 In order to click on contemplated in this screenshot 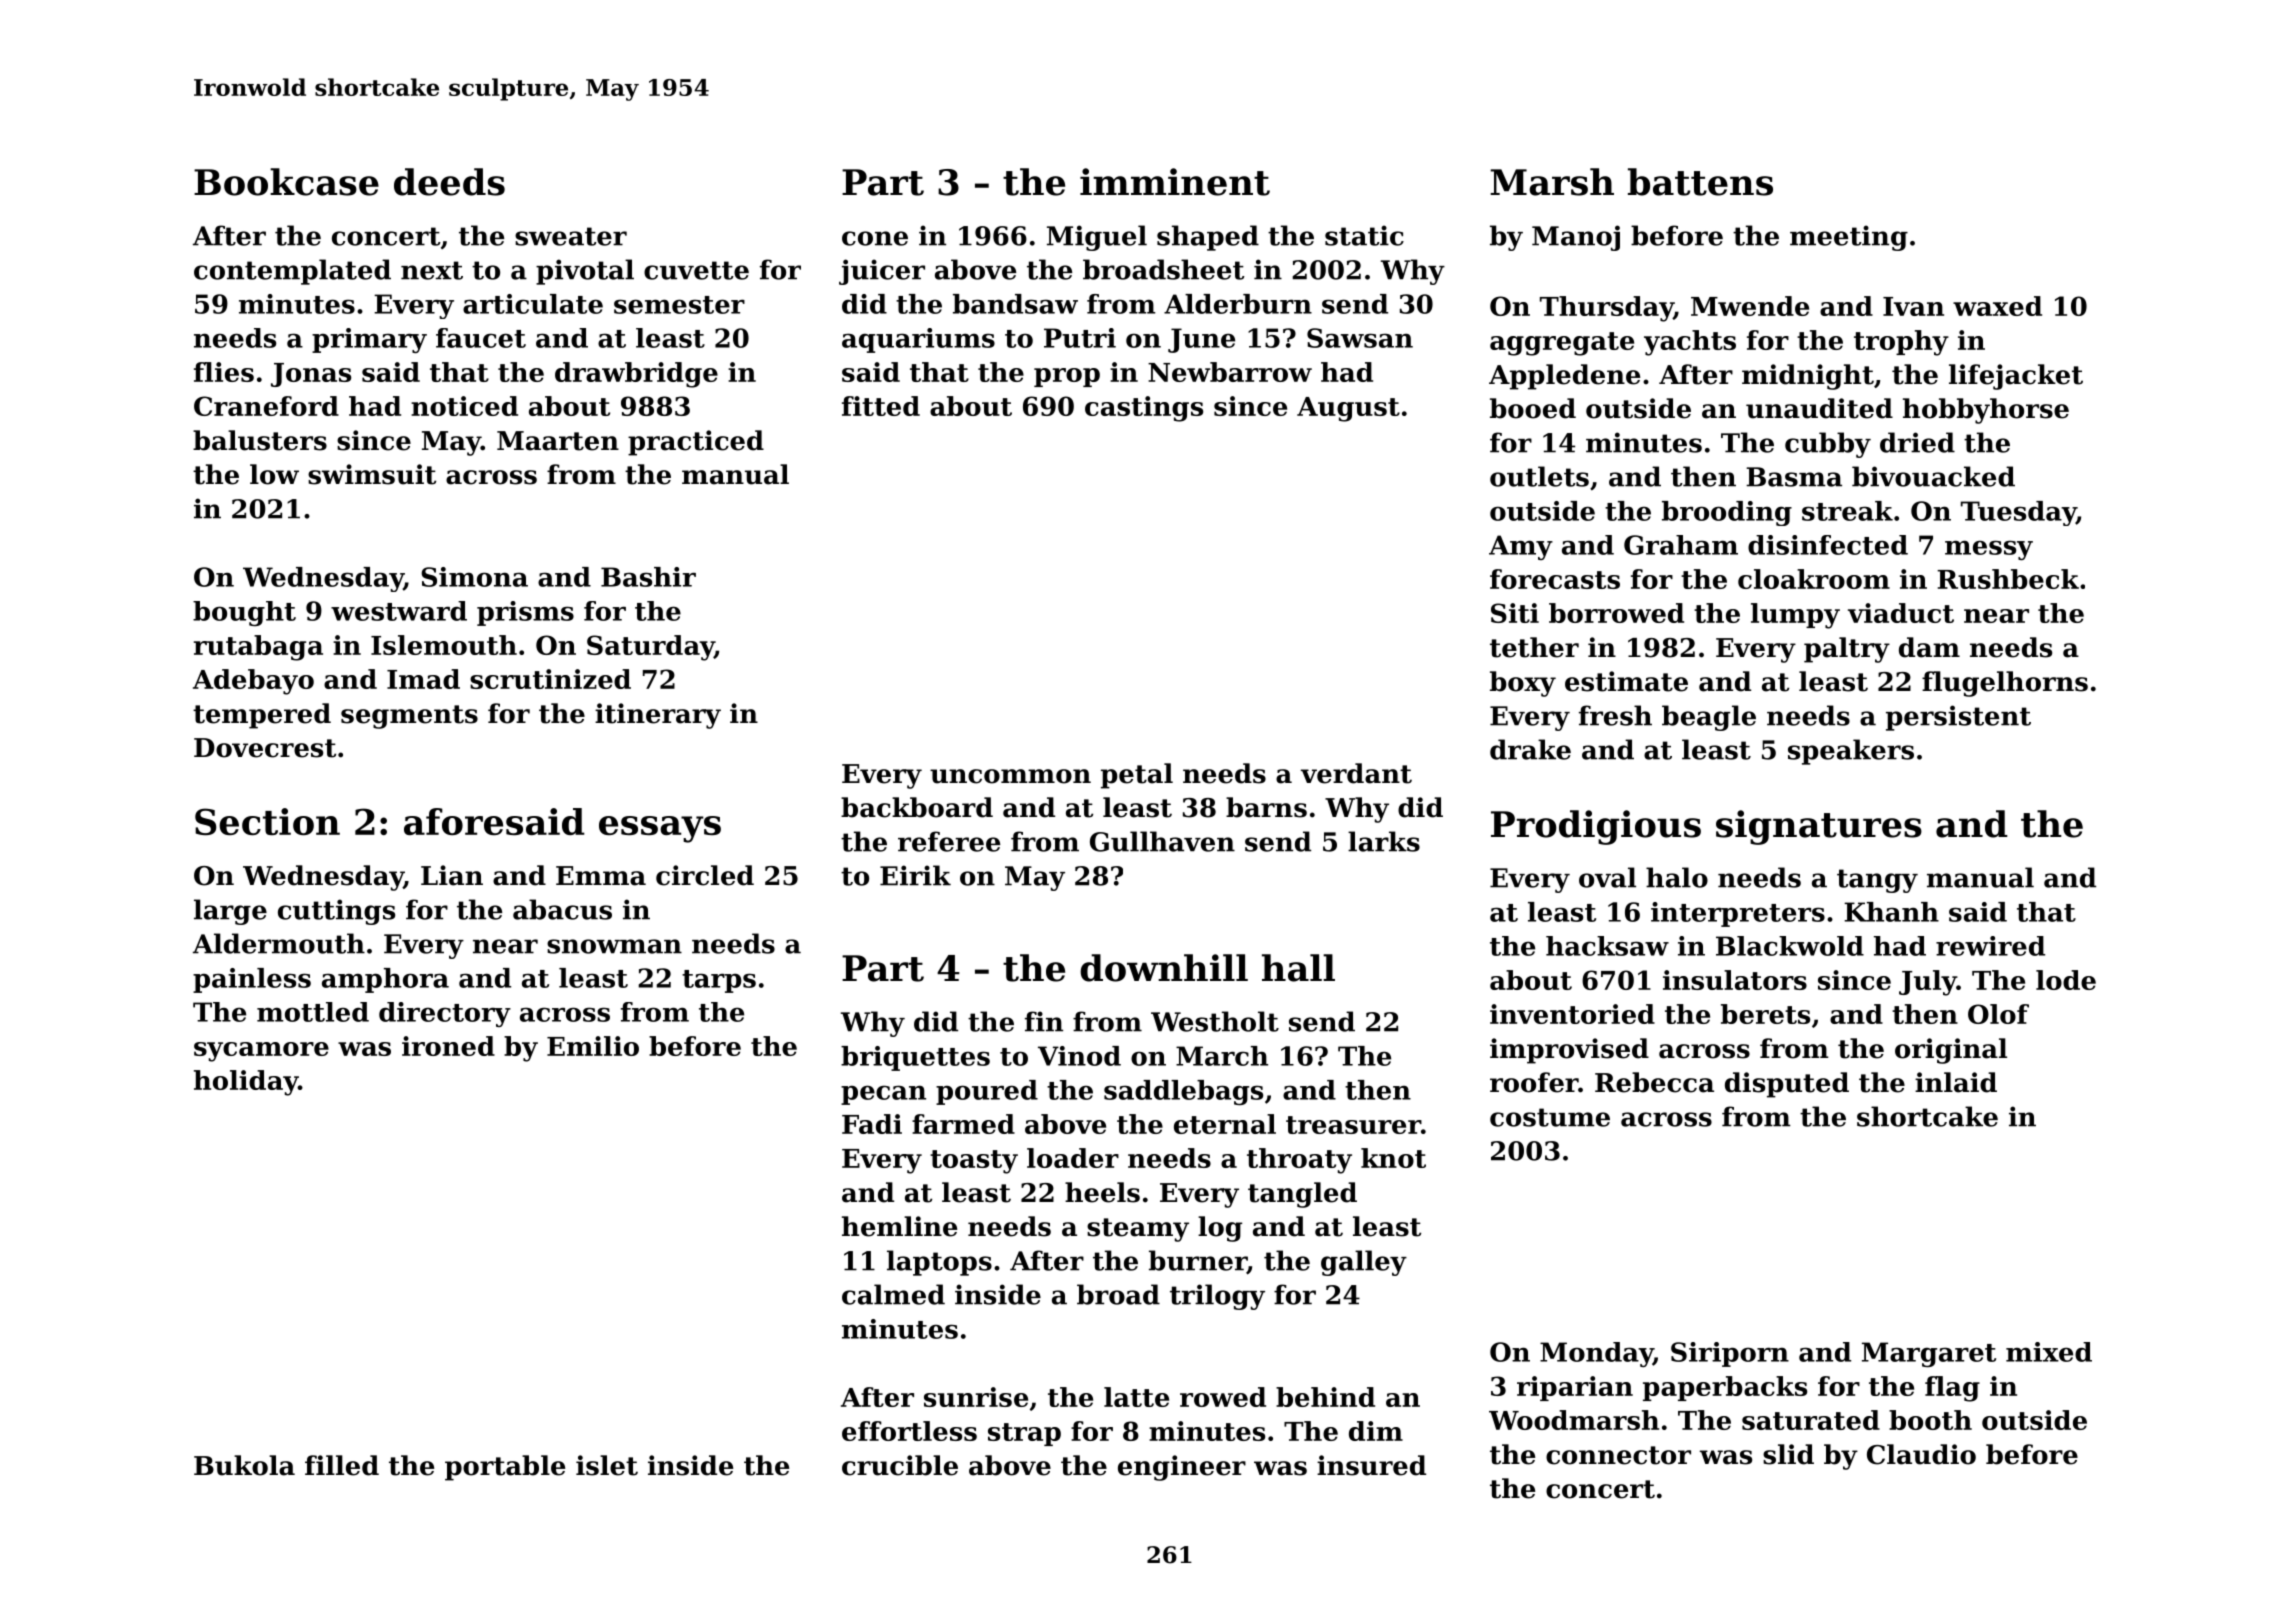, I will do `click(292, 272)`.
